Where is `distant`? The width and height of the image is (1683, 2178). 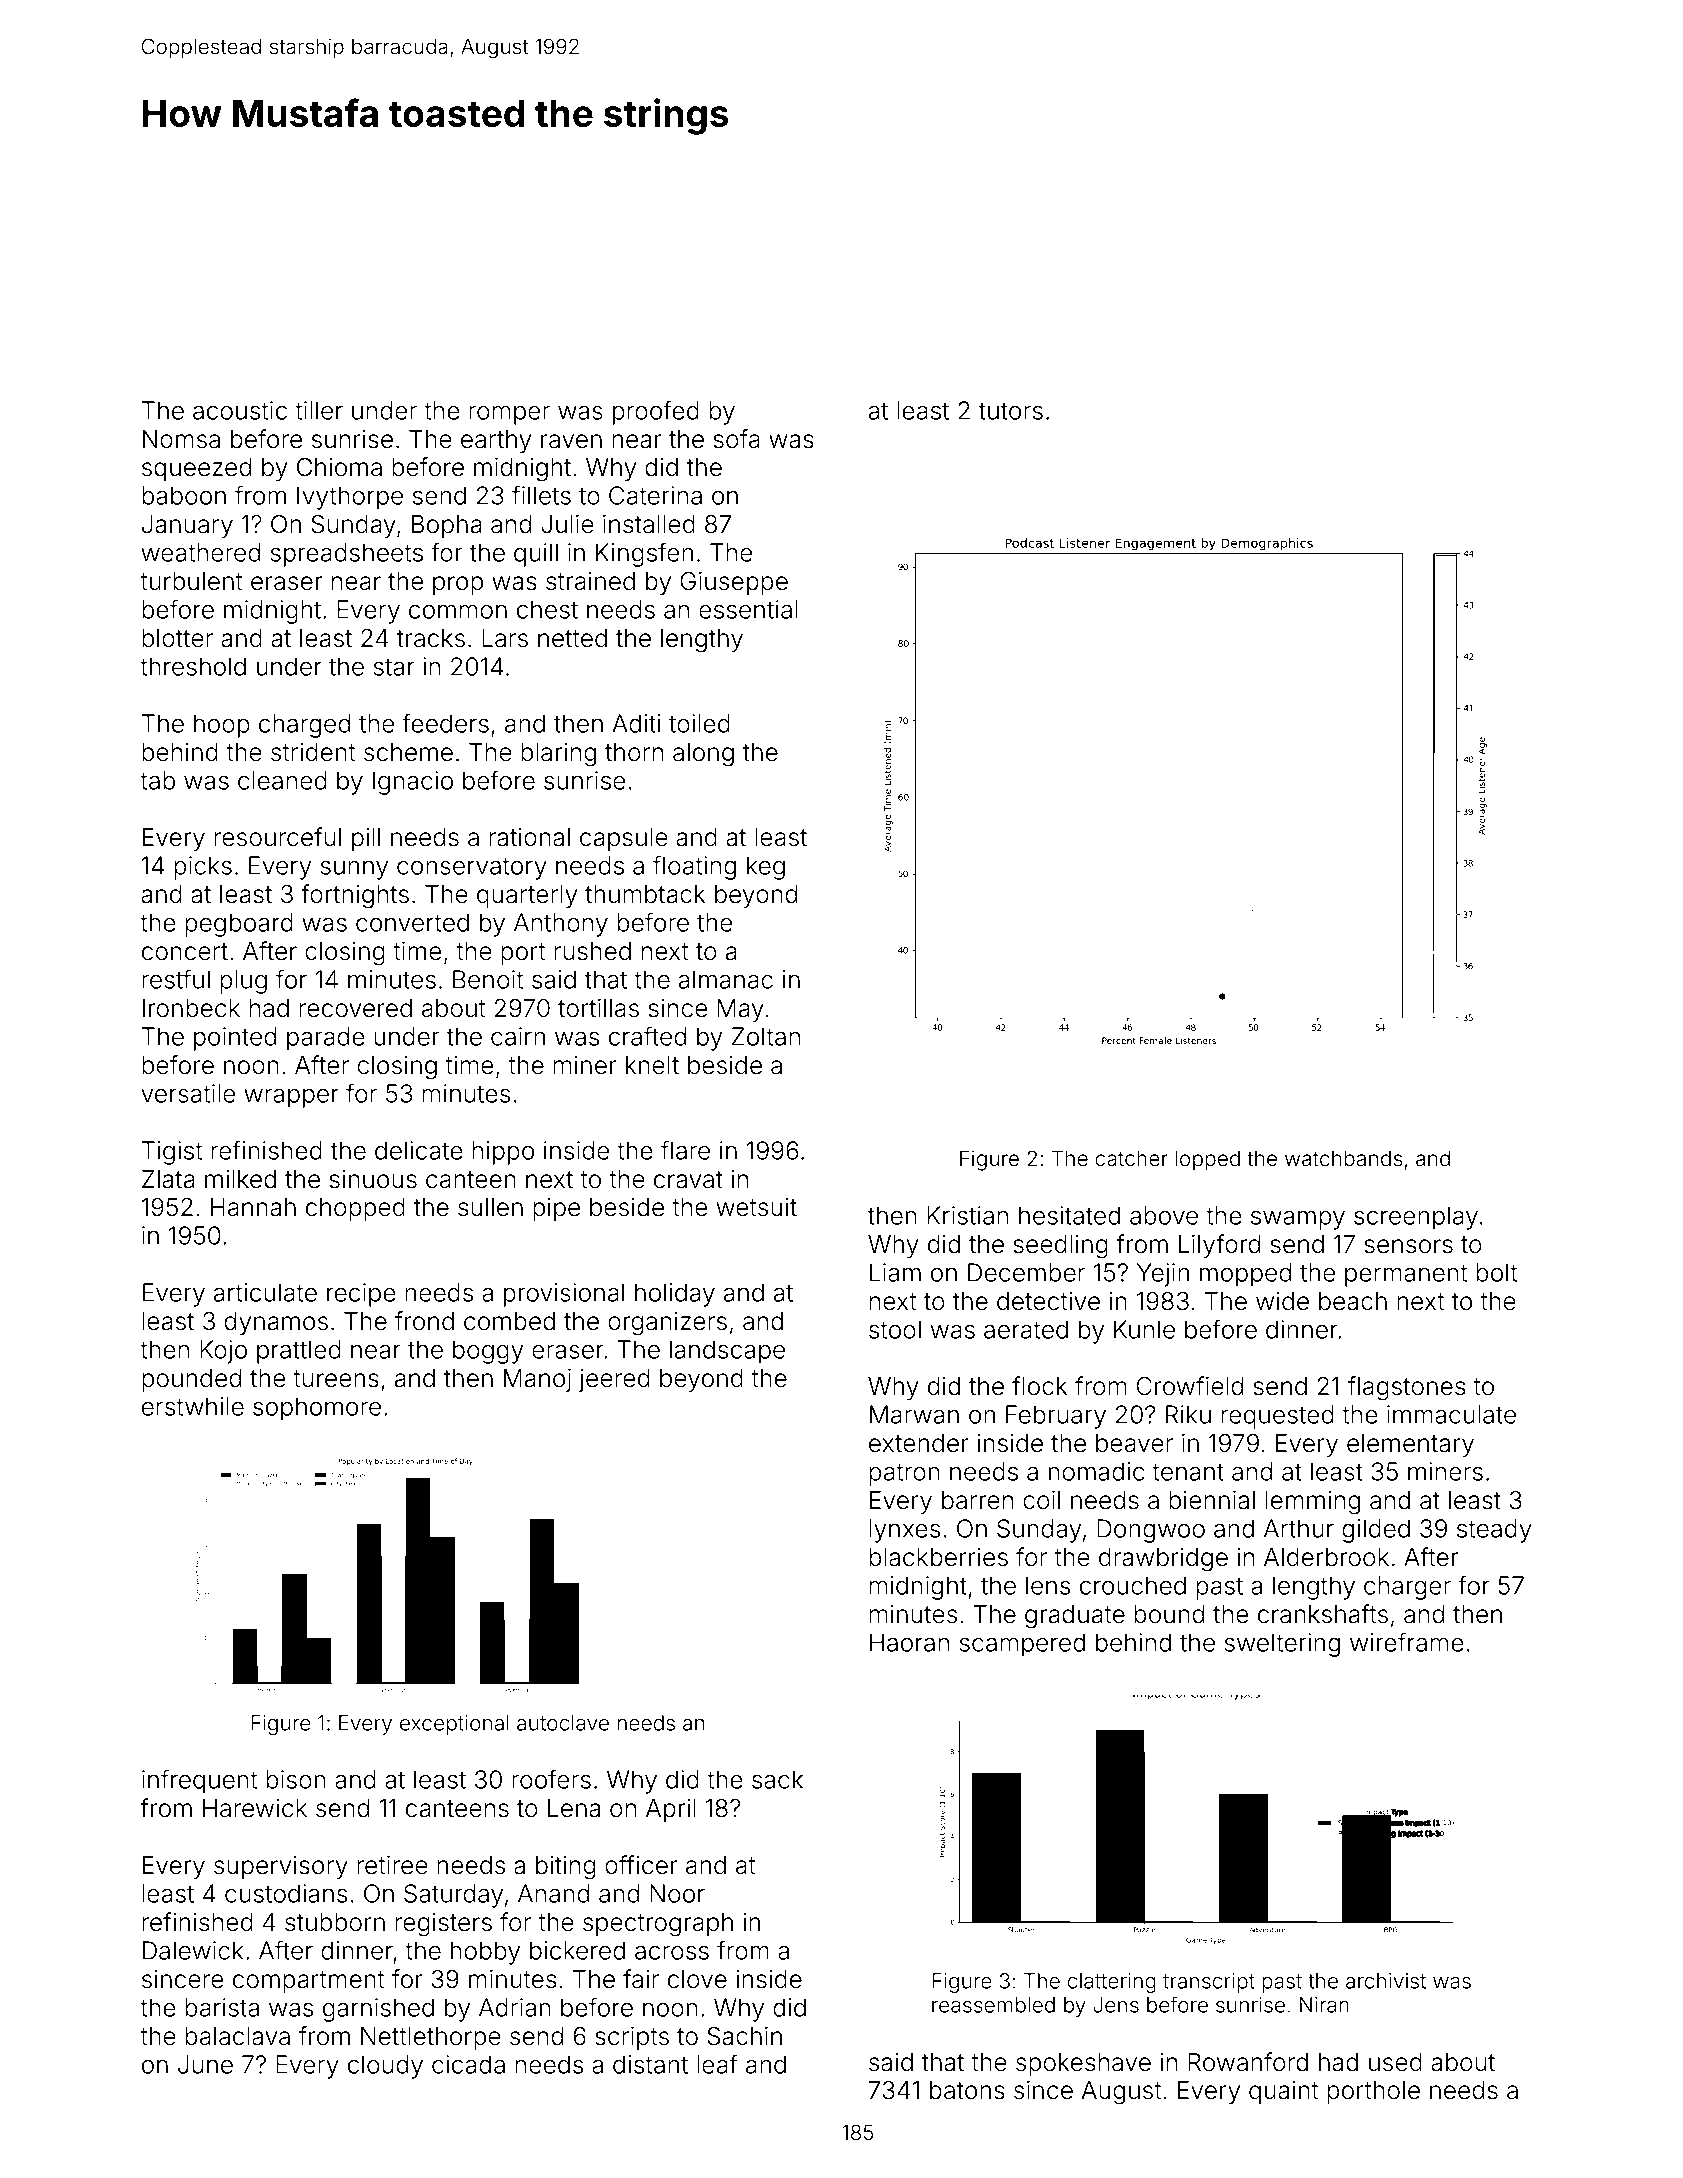 distant is located at coordinates (650, 2064).
